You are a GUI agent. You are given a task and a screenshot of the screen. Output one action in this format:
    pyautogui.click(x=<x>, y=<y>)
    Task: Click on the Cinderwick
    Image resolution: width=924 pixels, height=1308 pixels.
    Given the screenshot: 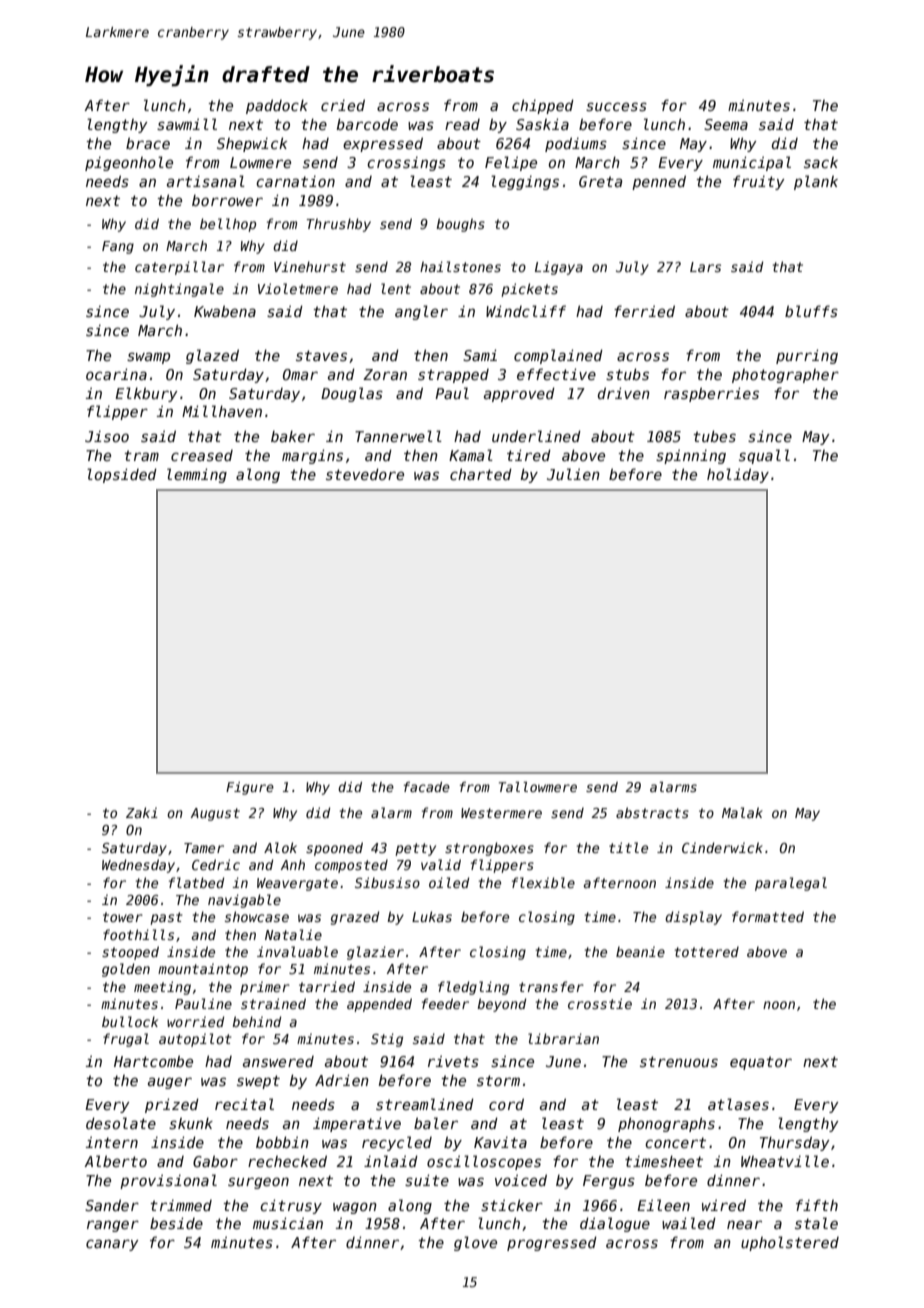 What is the action you would take?
    pyautogui.click(x=722, y=847)
